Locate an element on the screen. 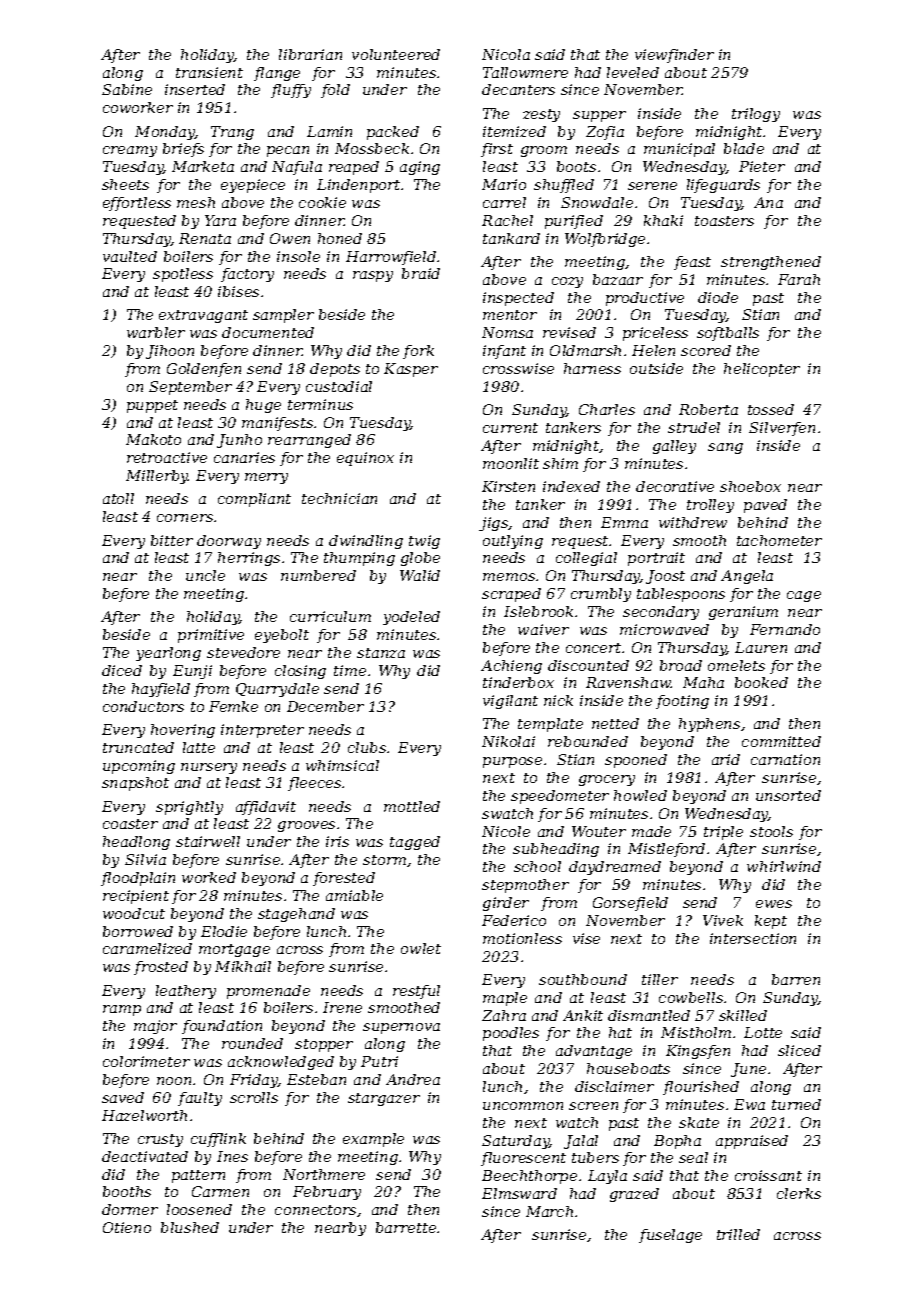 The width and height of the screenshot is (924, 1308). Nikolai is located at coordinates (508, 741).
